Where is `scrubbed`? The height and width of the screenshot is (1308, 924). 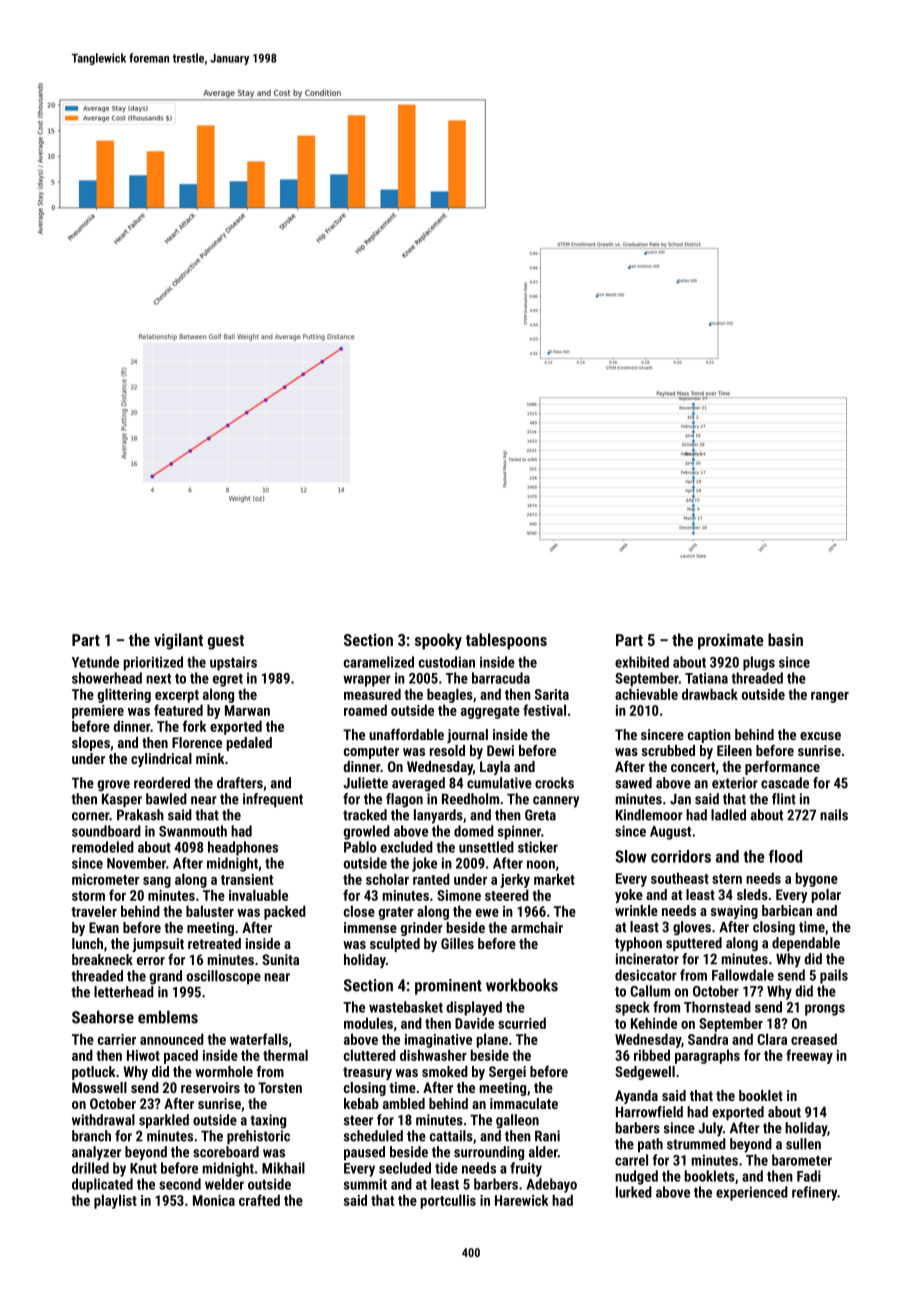 scrubbed is located at coordinates (668, 750).
